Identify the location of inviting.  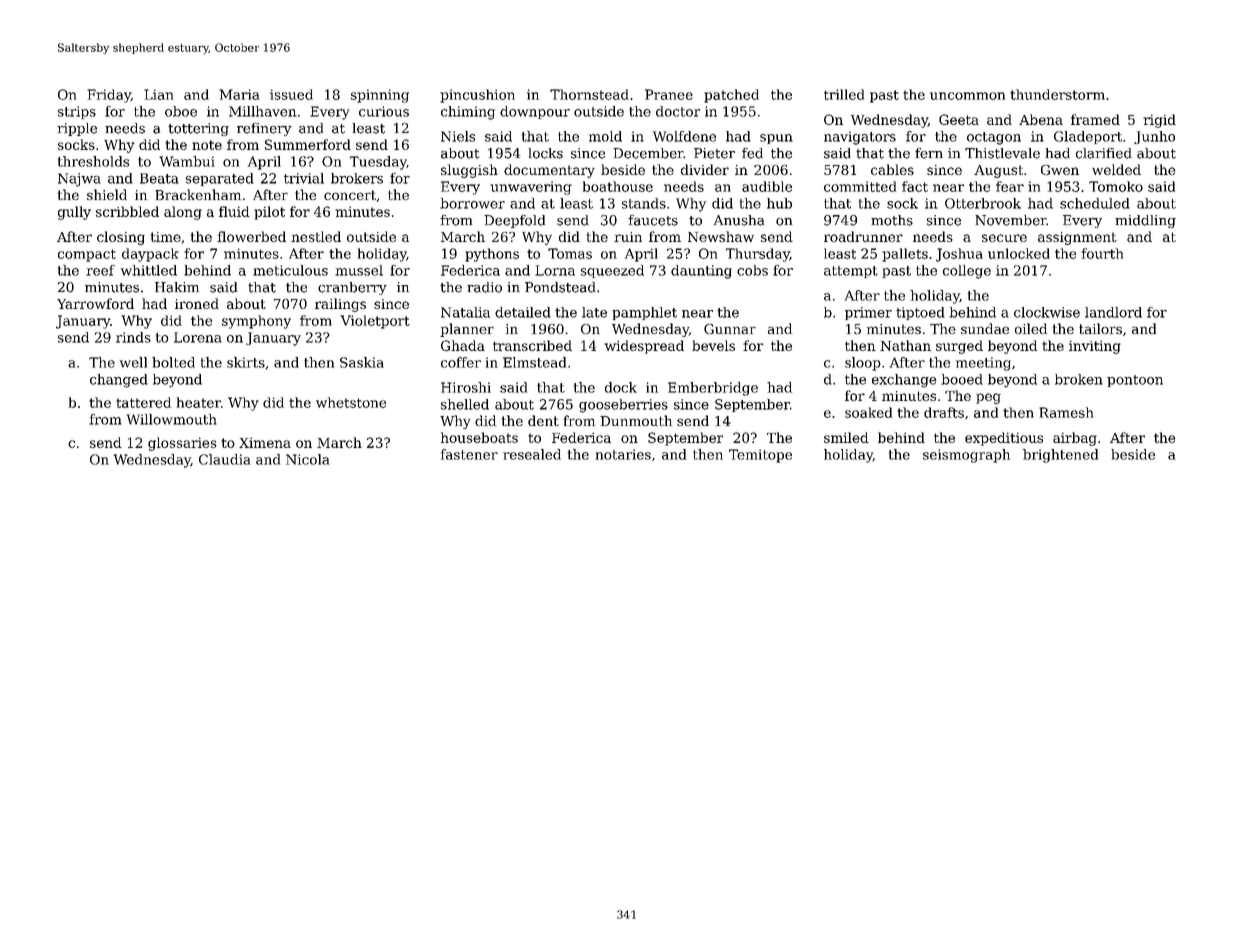
(1095, 347).
